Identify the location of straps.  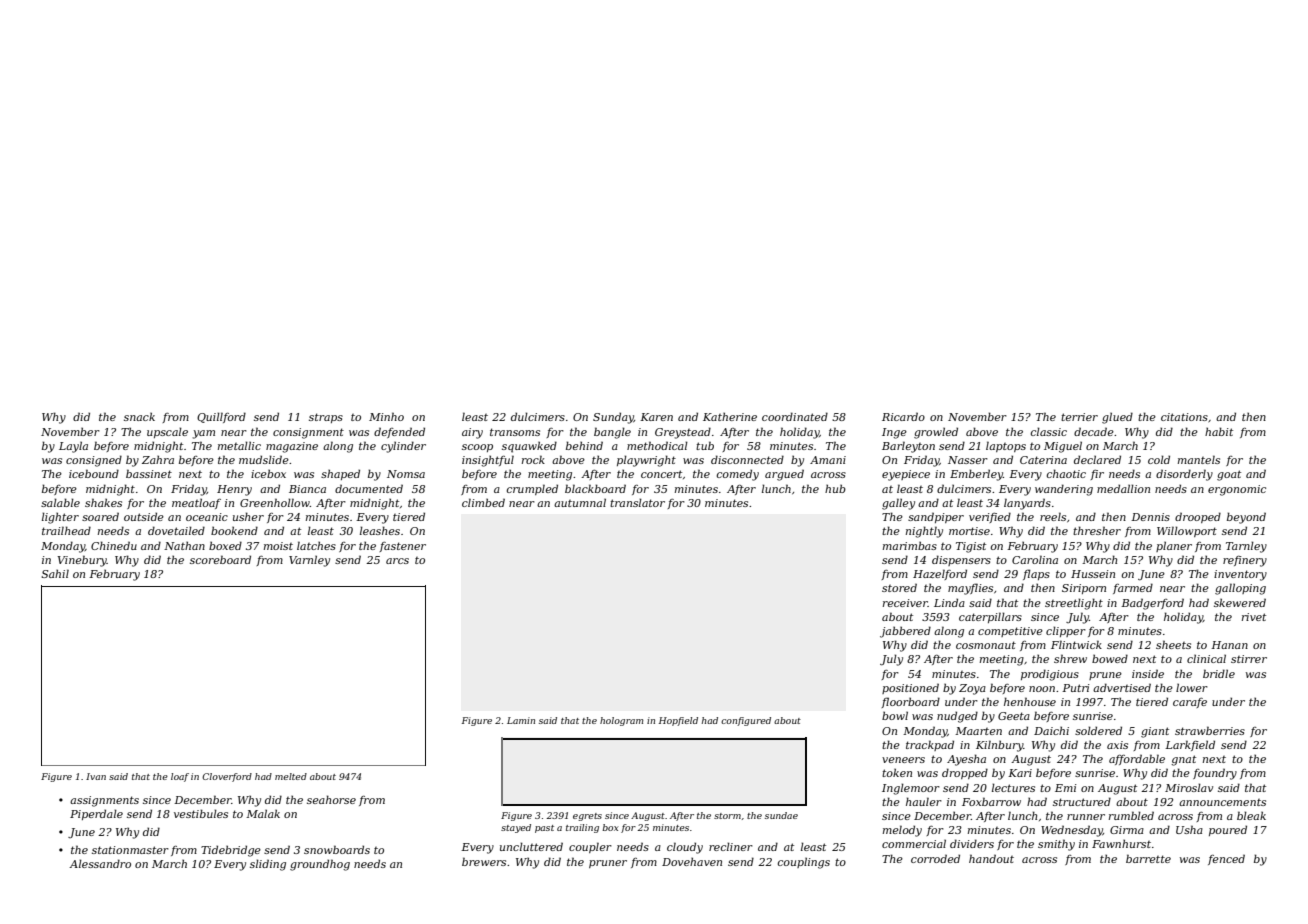
(326, 418).
